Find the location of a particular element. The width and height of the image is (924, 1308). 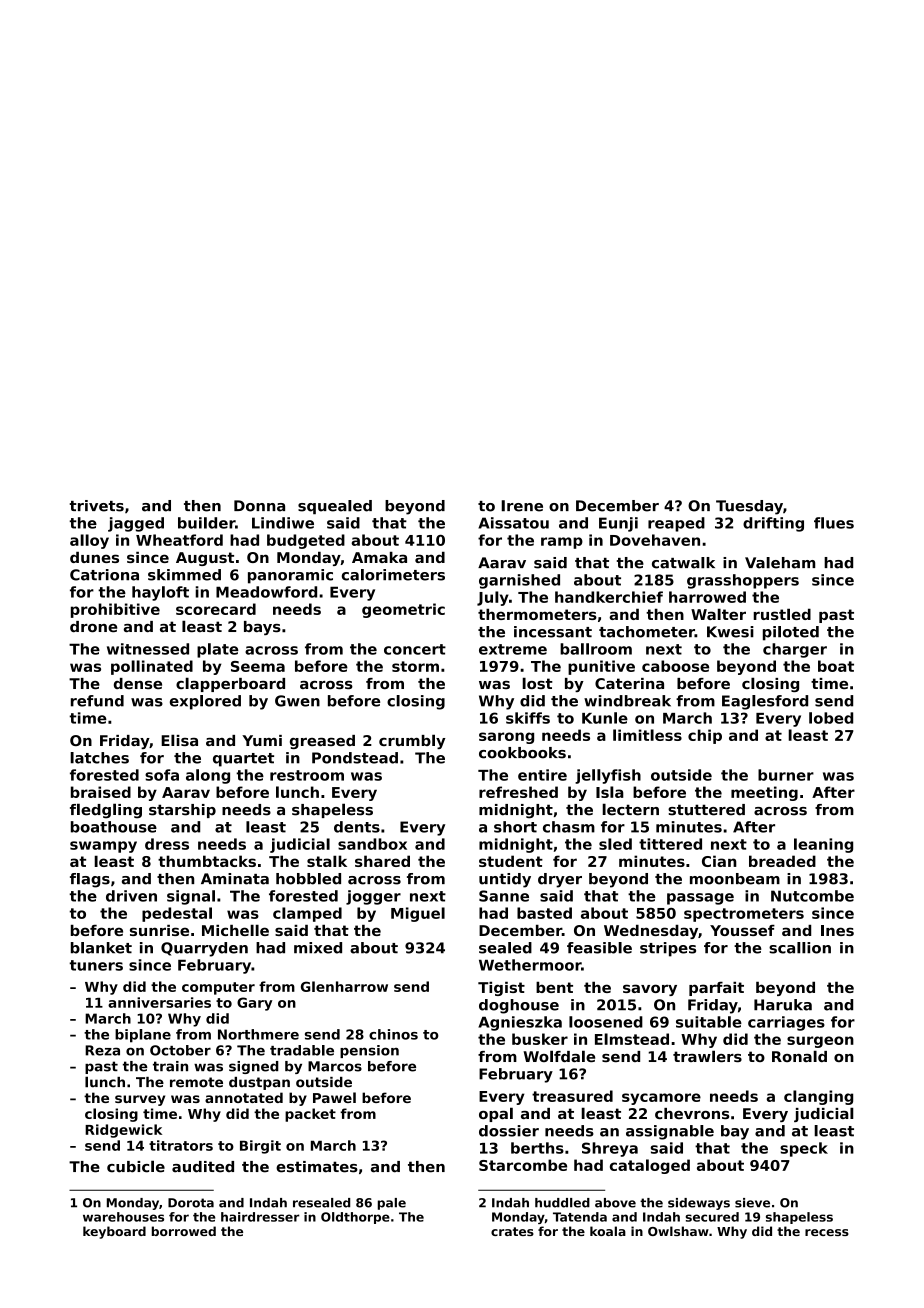

lobed is located at coordinates (831, 718).
